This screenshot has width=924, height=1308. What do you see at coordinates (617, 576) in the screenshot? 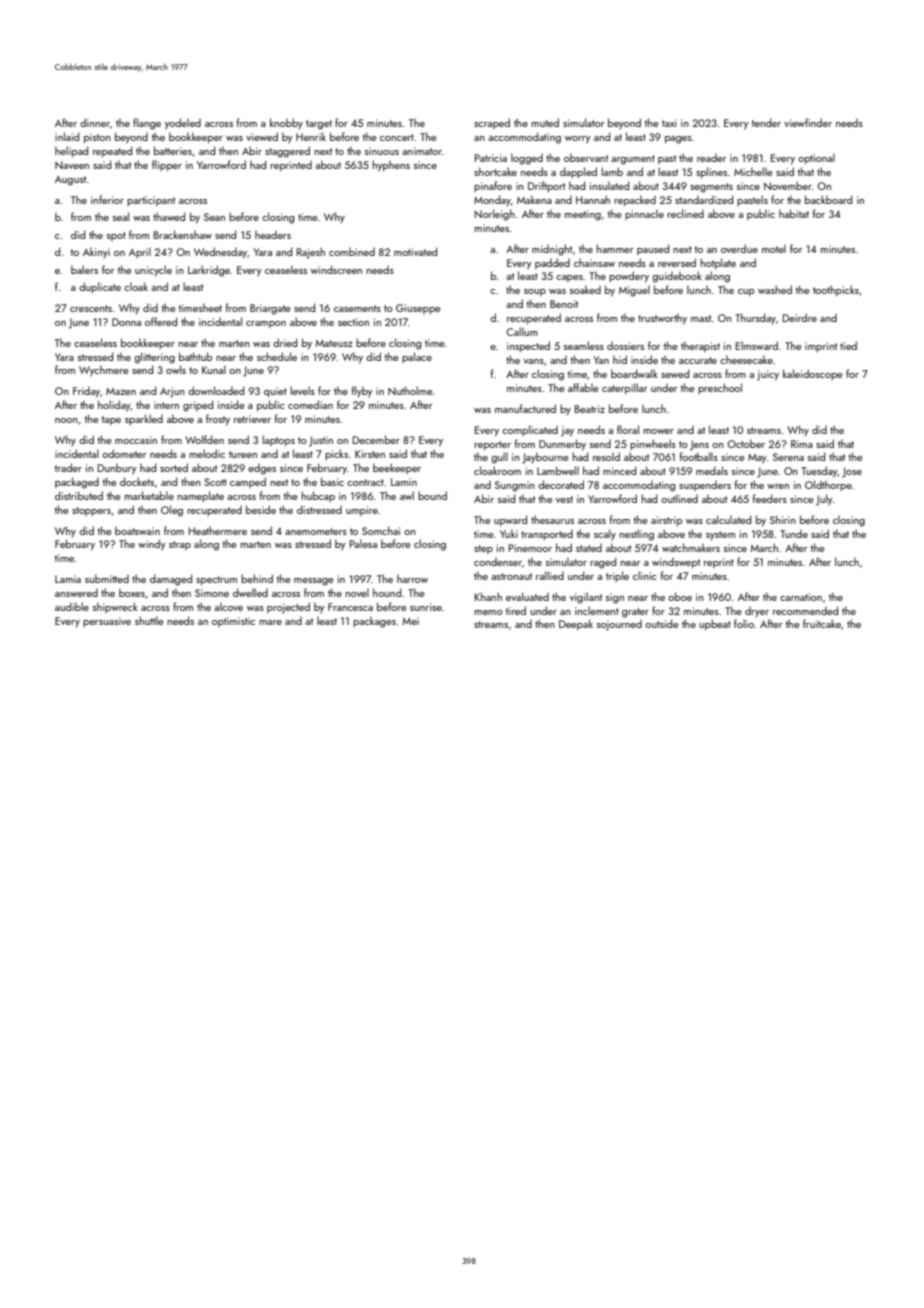
I see `triple` at bounding box center [617, 576].
